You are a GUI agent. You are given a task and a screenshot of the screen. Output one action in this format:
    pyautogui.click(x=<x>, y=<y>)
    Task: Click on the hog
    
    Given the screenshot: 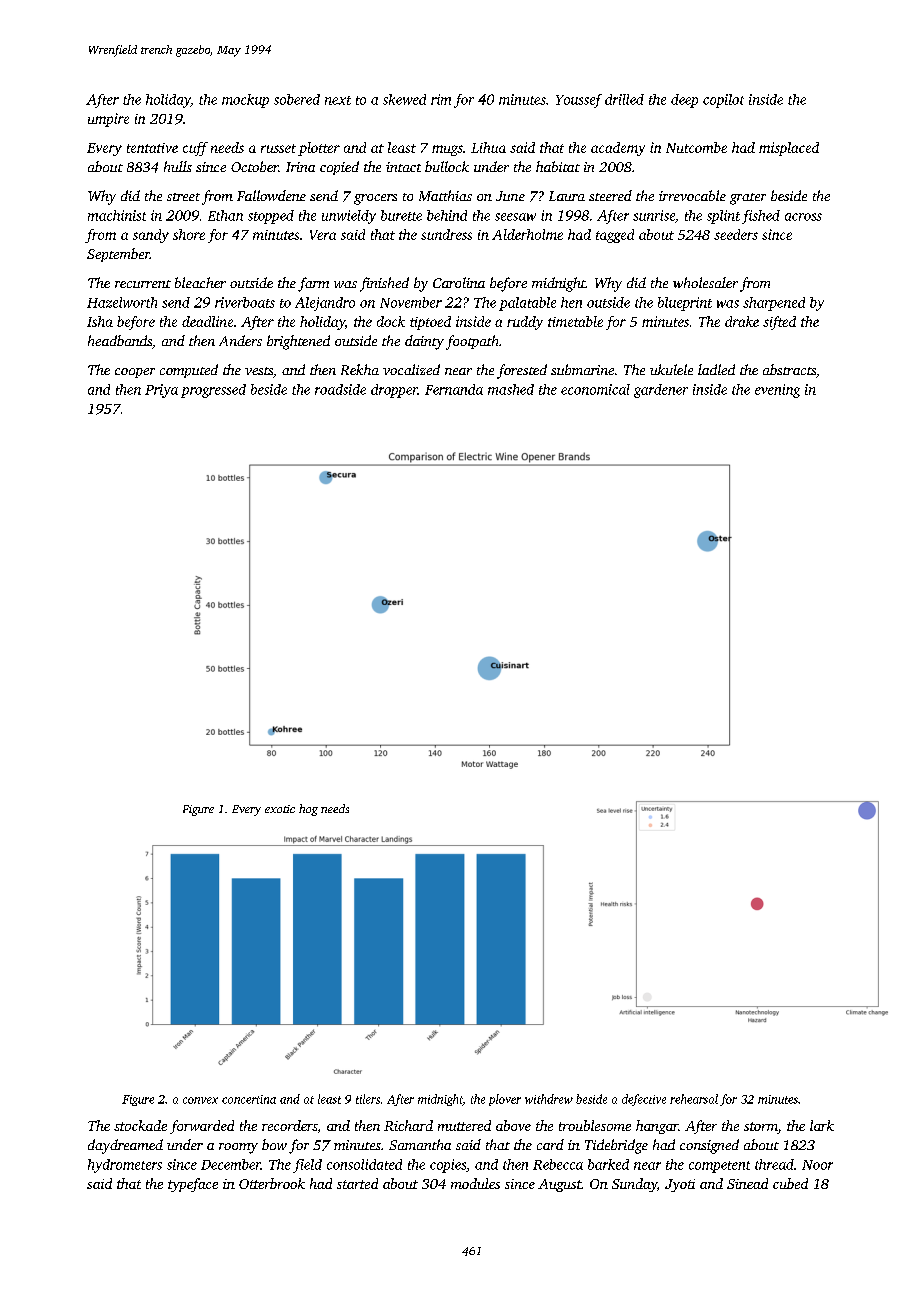 What is the action you would take?
    pyautogui.click(x=308, y=810)
